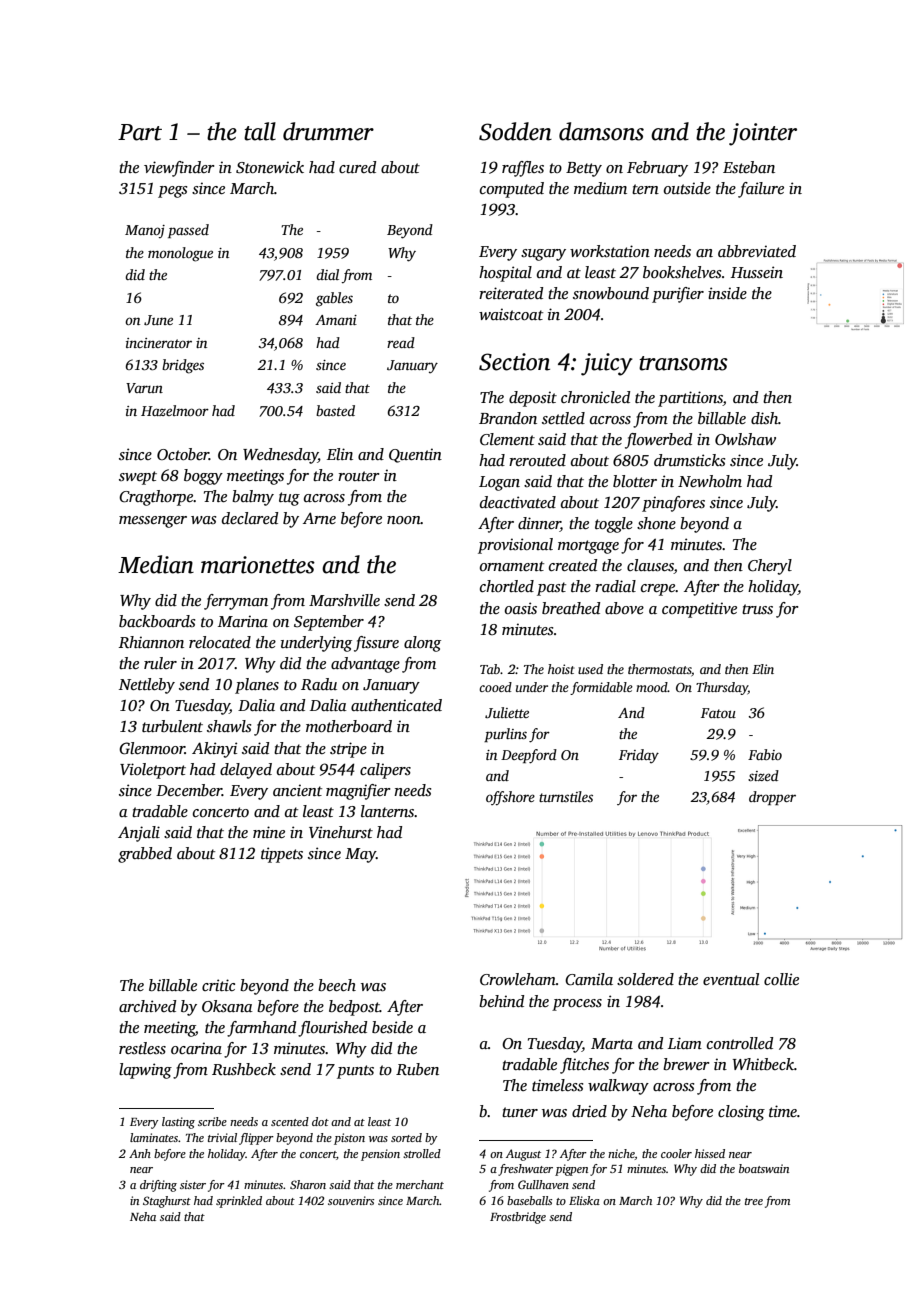 This document has width=924, height=1314. I want to click on damsons, so click(601, 131).
